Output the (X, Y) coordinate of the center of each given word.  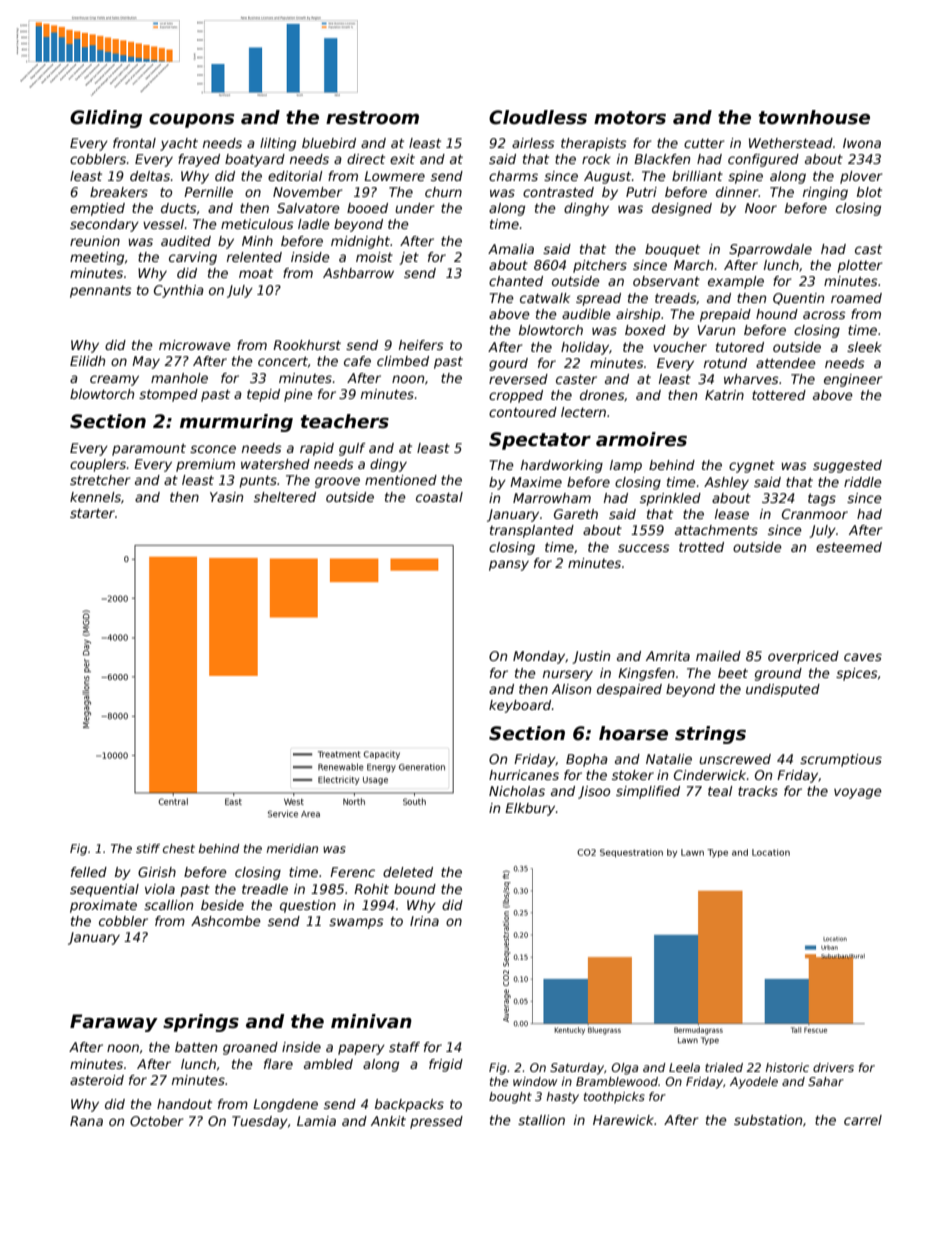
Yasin (226, 497)
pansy (509, 565)
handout (184, 1104)
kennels (95, 497)
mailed (718, 656)
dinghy (586, 209)
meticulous (257, 224)
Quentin (798, 299)
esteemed (849, 547)
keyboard (520, 706)
